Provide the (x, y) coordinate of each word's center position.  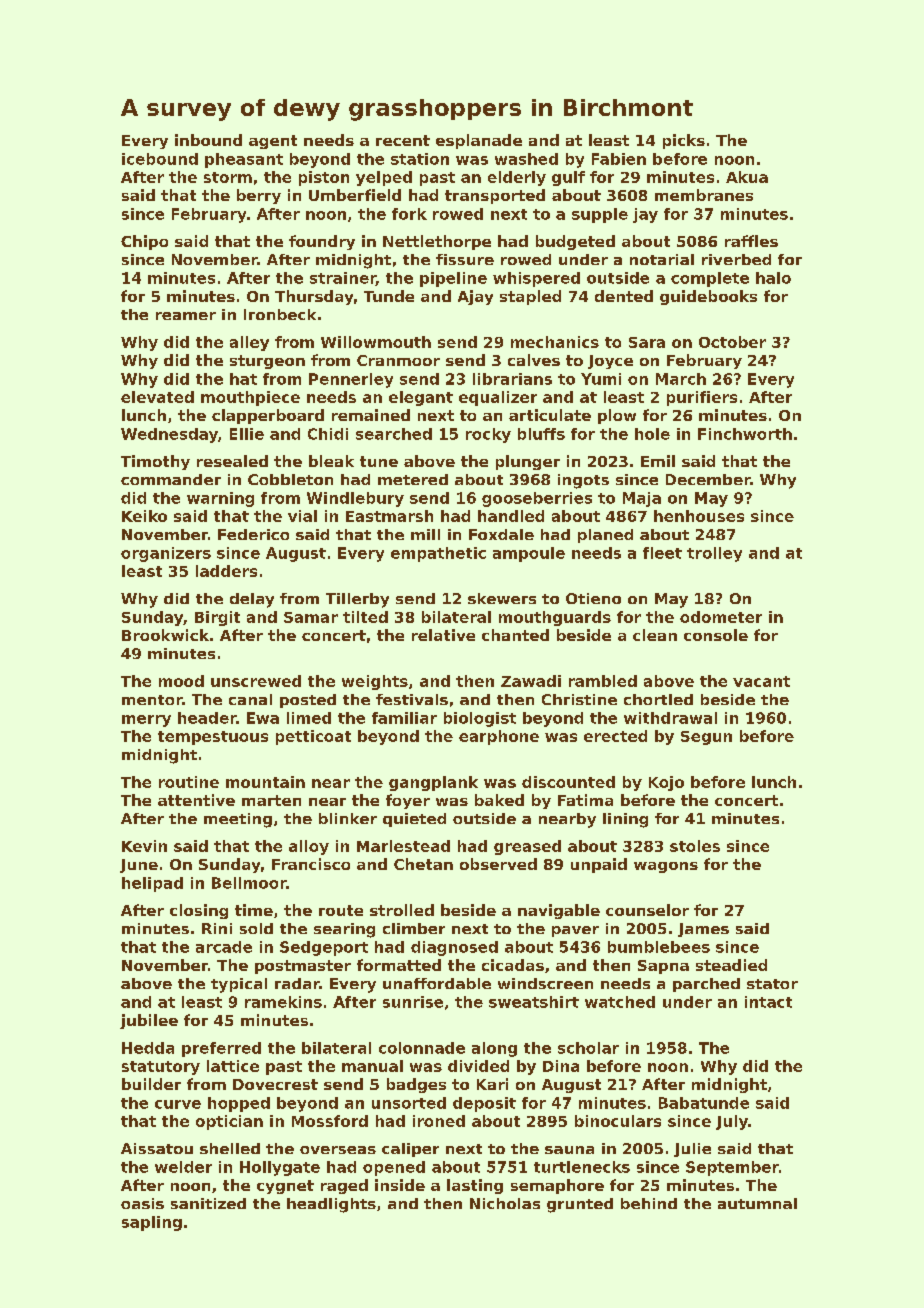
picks (684, 141)
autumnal (757, 1203)
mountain (265, 782)
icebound (160, 159)
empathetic (438, 554)
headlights (331, 1205)
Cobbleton (290, 479)
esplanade (479, 141)
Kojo (666, 783)
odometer (721, 617)
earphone (499, 737)
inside (400, 1185)
